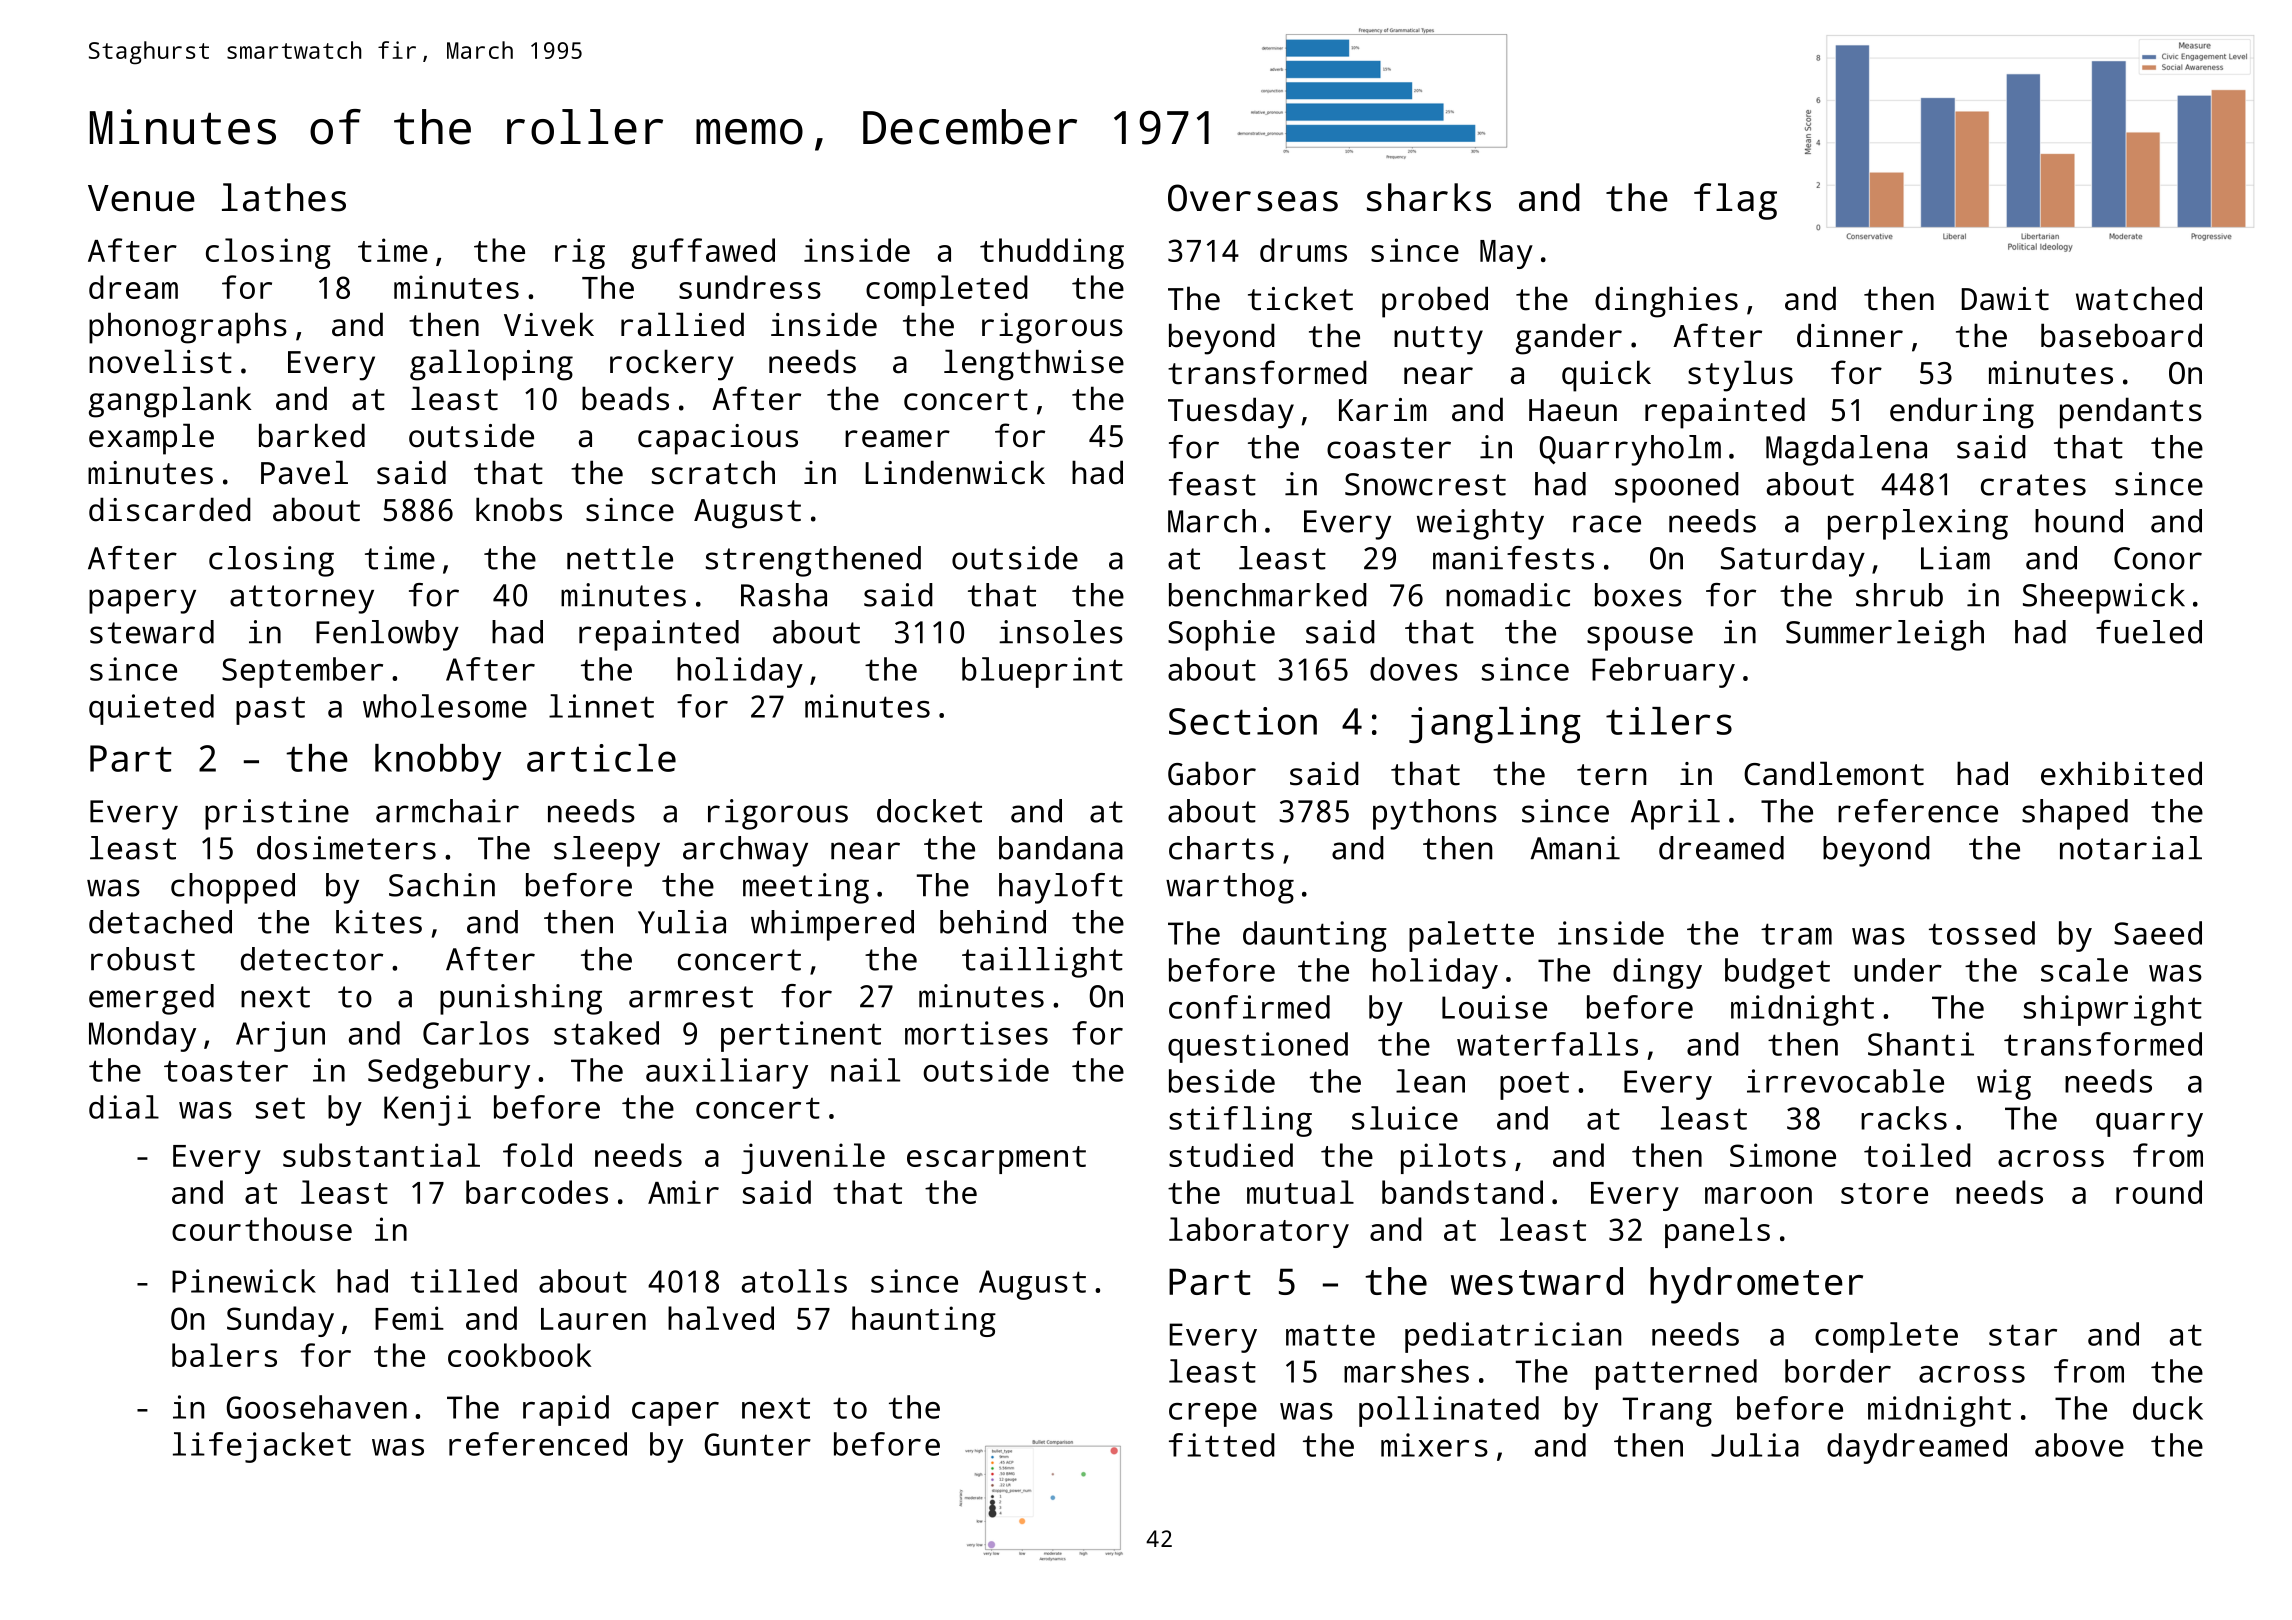 The image size is (2292, 1620). What do you see at coordinates (537, 1192) in the screenshot?
I see `barcodes` at bounding box center [537, 1192].
